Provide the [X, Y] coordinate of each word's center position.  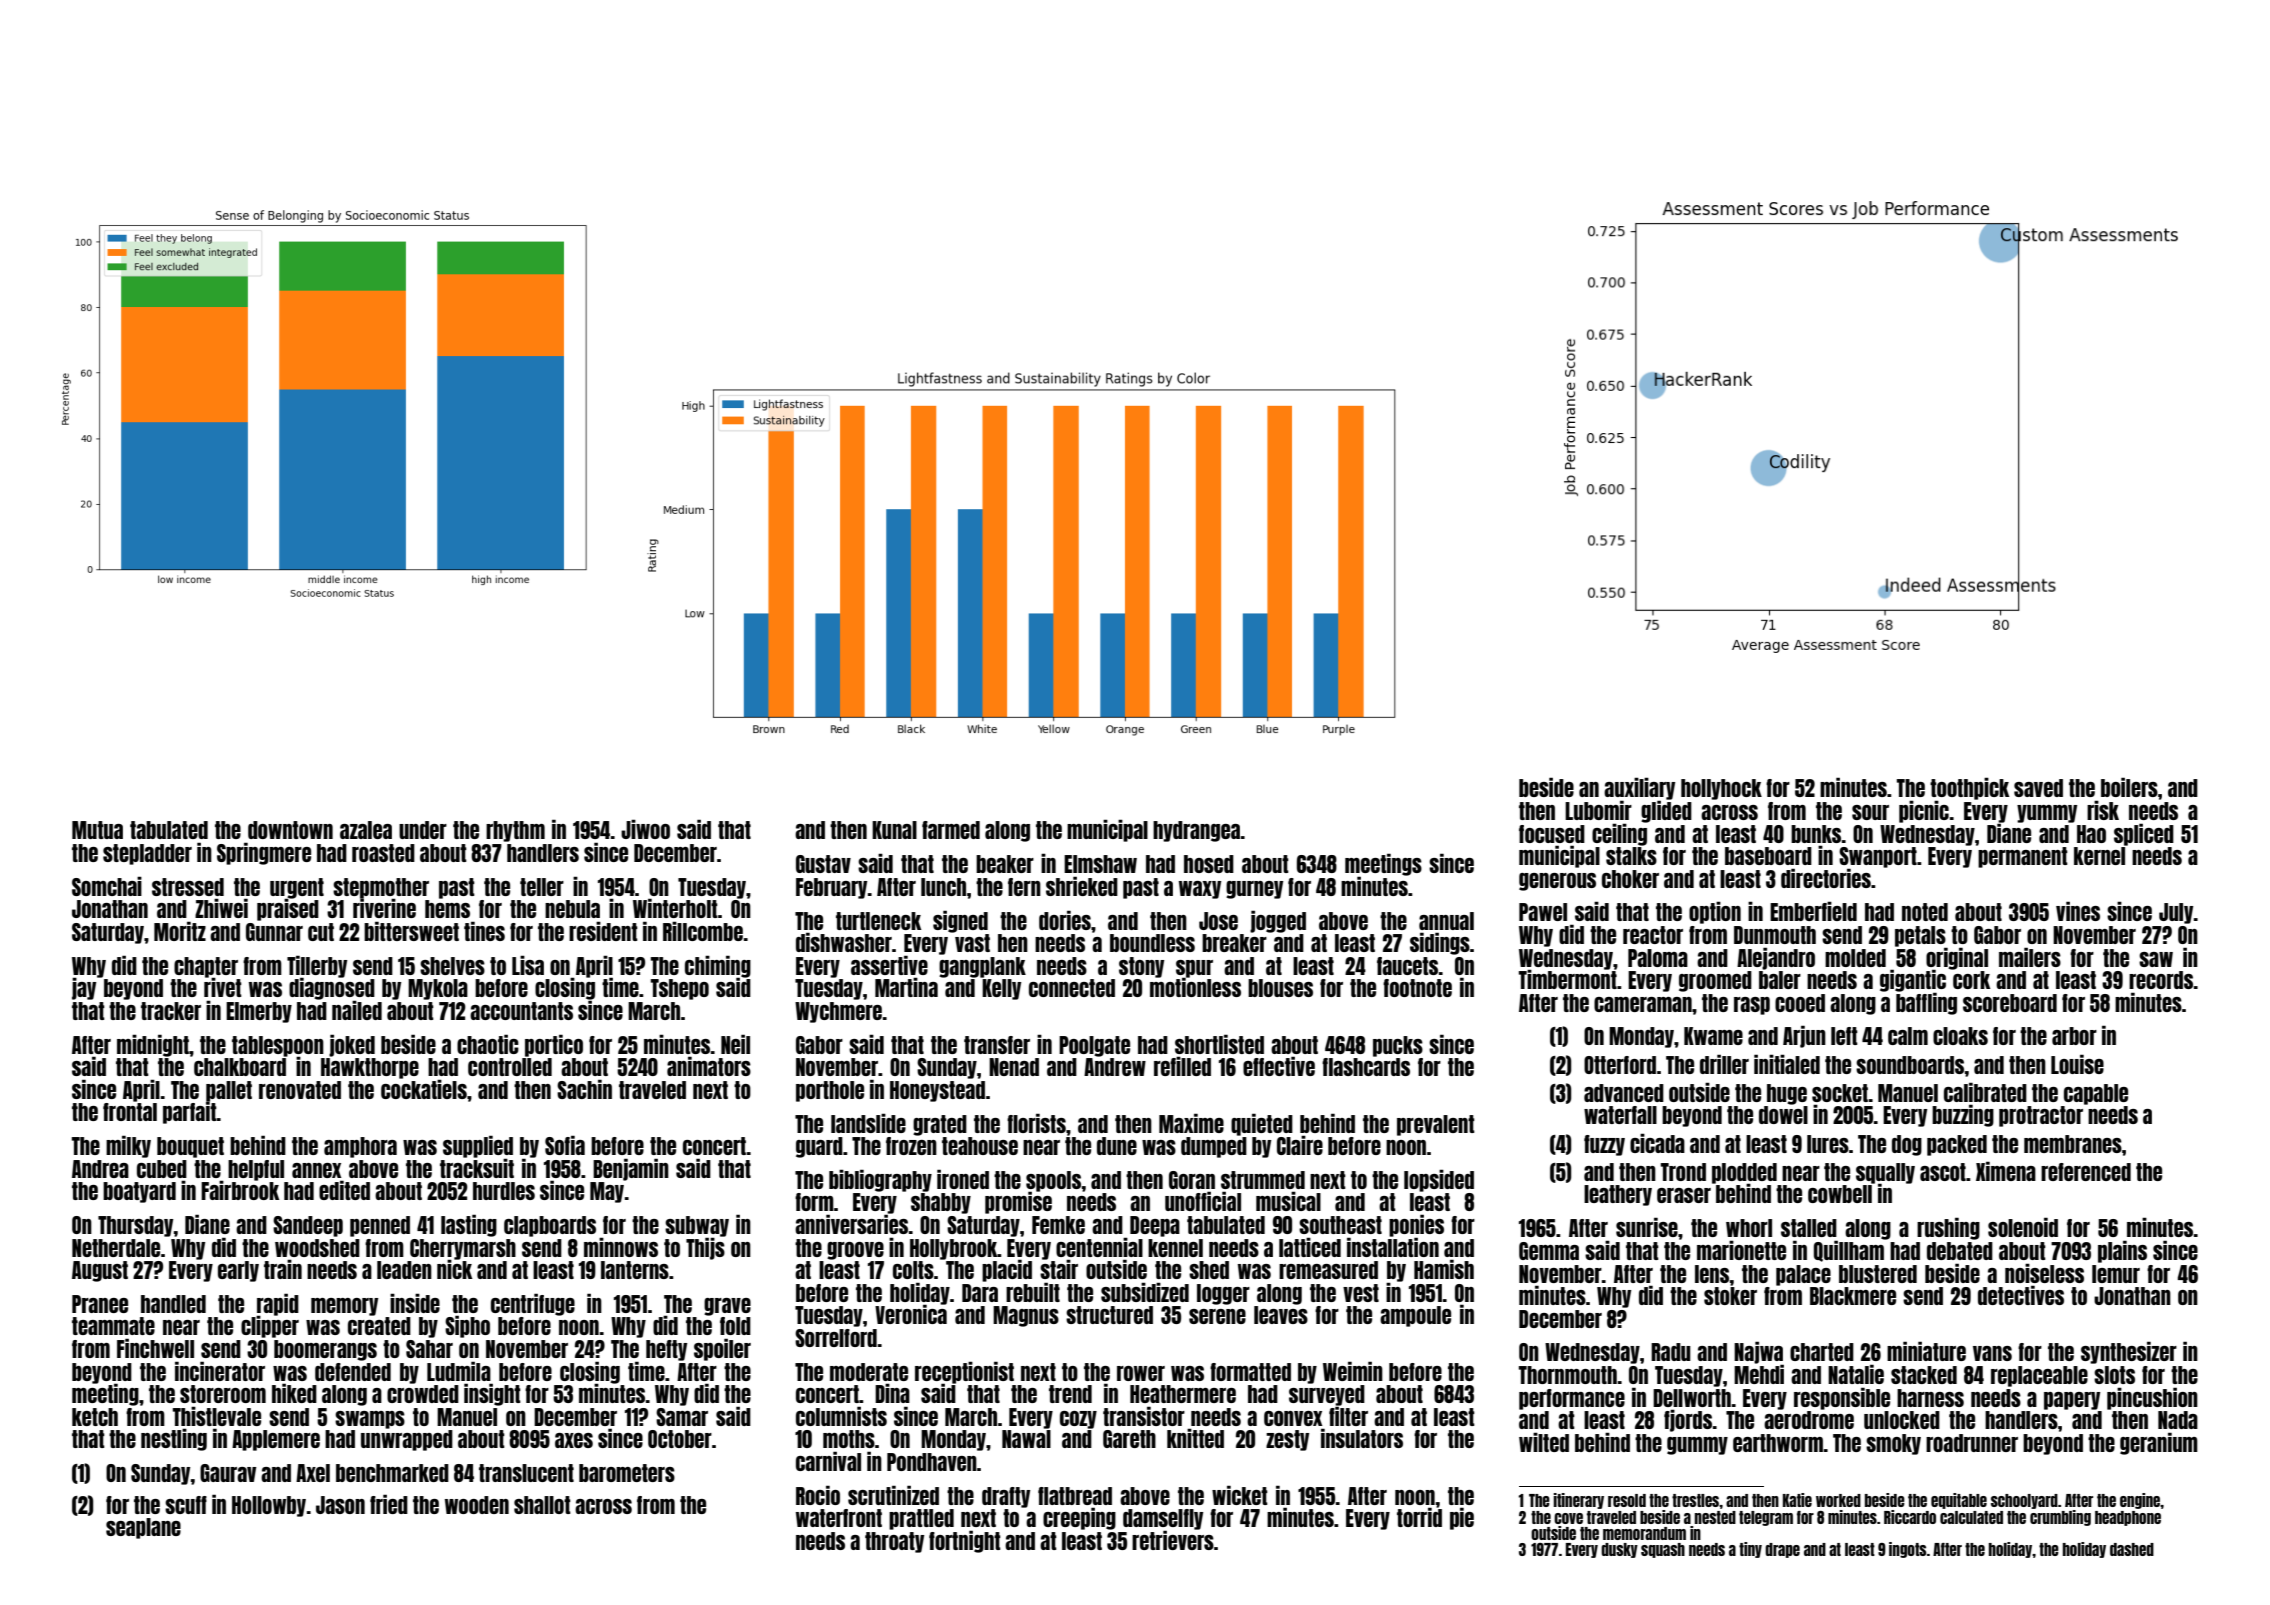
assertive [889, 965]
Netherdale [116, 1248]
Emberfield [1813, 911]
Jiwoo [645, 829]
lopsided [1439, 1180]
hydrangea [1196, 831]
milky [128, 1146]
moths [849, 1439]
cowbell [1840, 1194]
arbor [2074, 1036]
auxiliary [1639, 789]
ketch [95, 1417]
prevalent [1436, 1125]
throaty [894, 1542]
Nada [2178, 1420]
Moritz [180, 931]
